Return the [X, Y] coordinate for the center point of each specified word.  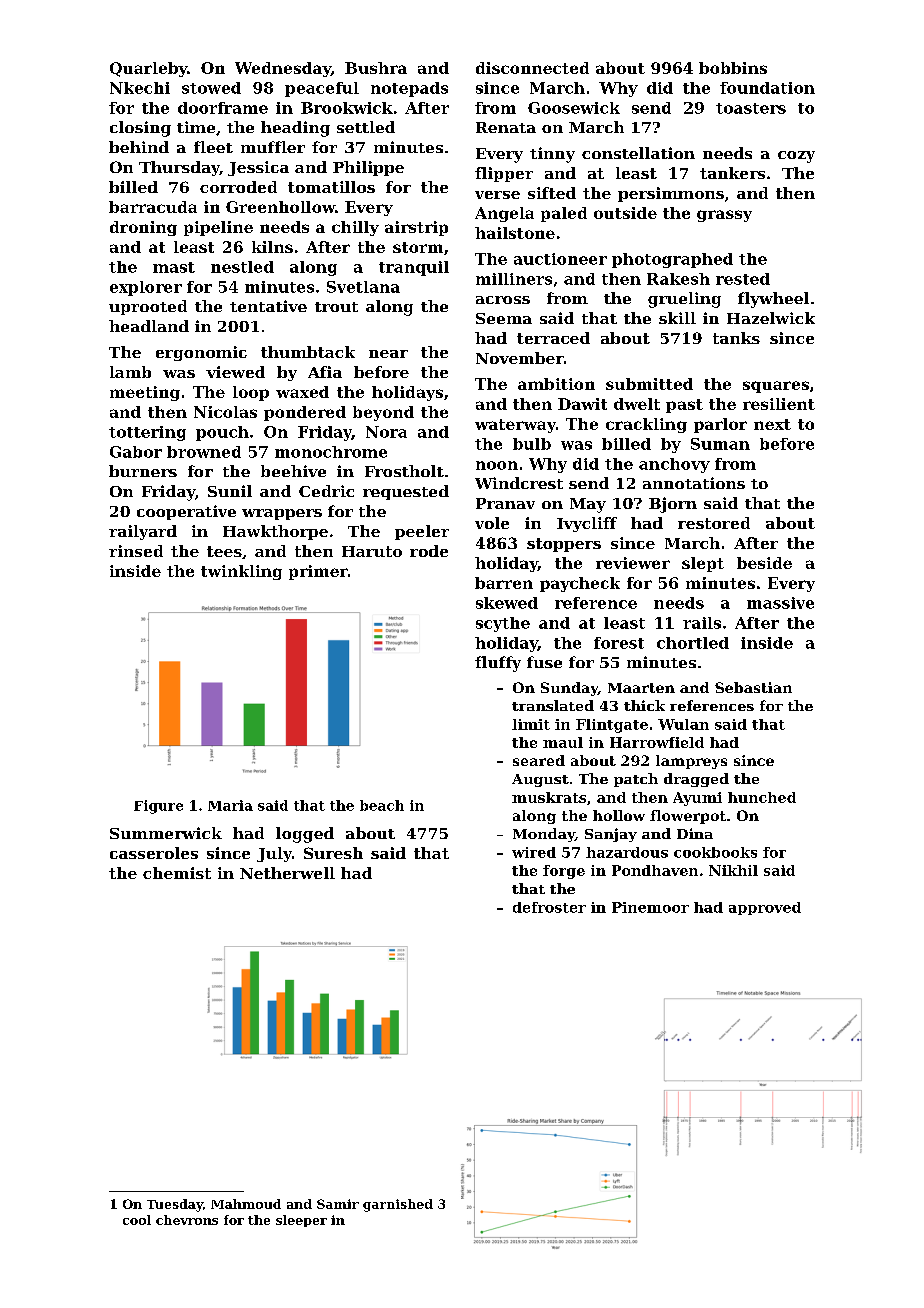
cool [137, 1220]
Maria [230, 805]
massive [780, 603]
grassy [724, 216]
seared [539, 760]
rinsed [136, 551]
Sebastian [753, 687]
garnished [398, 1205]
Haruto [372, 551]
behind [139, 147]
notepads [409, 89]
